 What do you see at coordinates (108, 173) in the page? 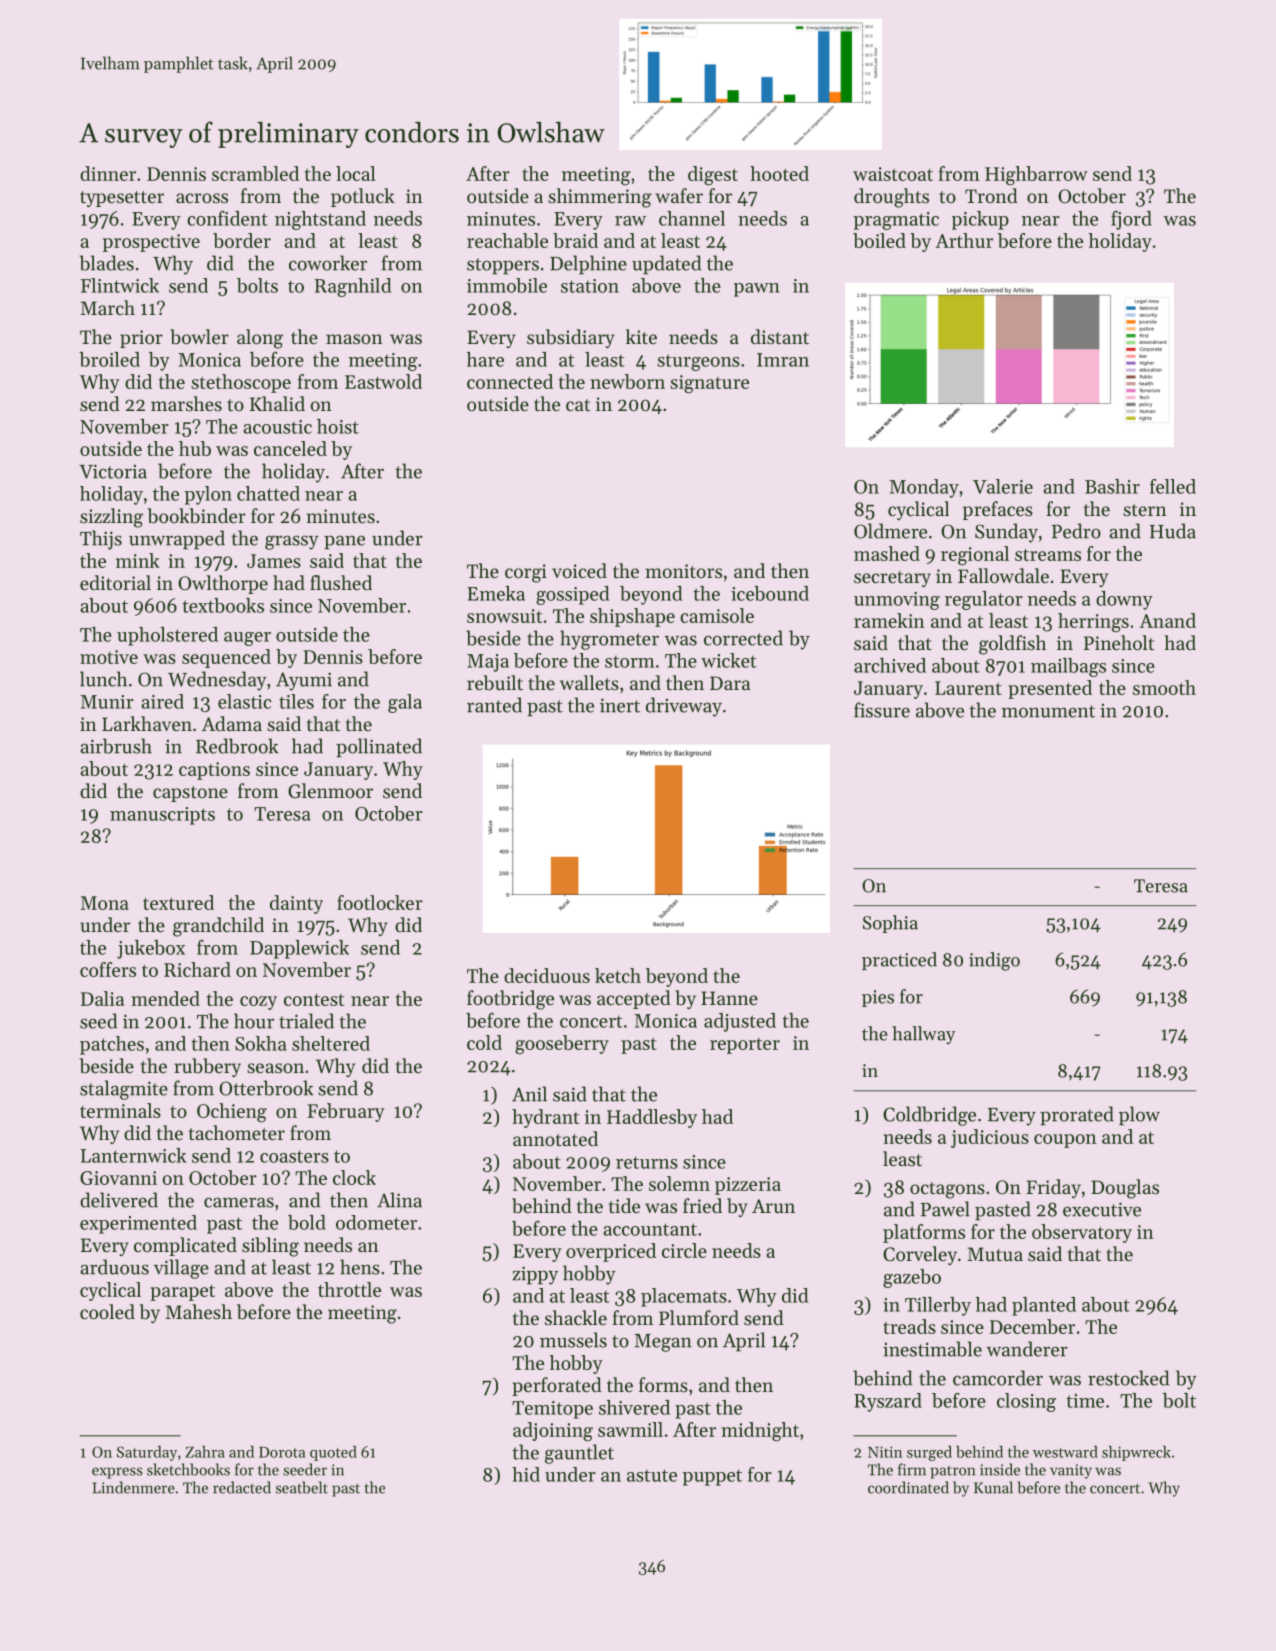
I see `dinner` at bounding box center [108, 173].
